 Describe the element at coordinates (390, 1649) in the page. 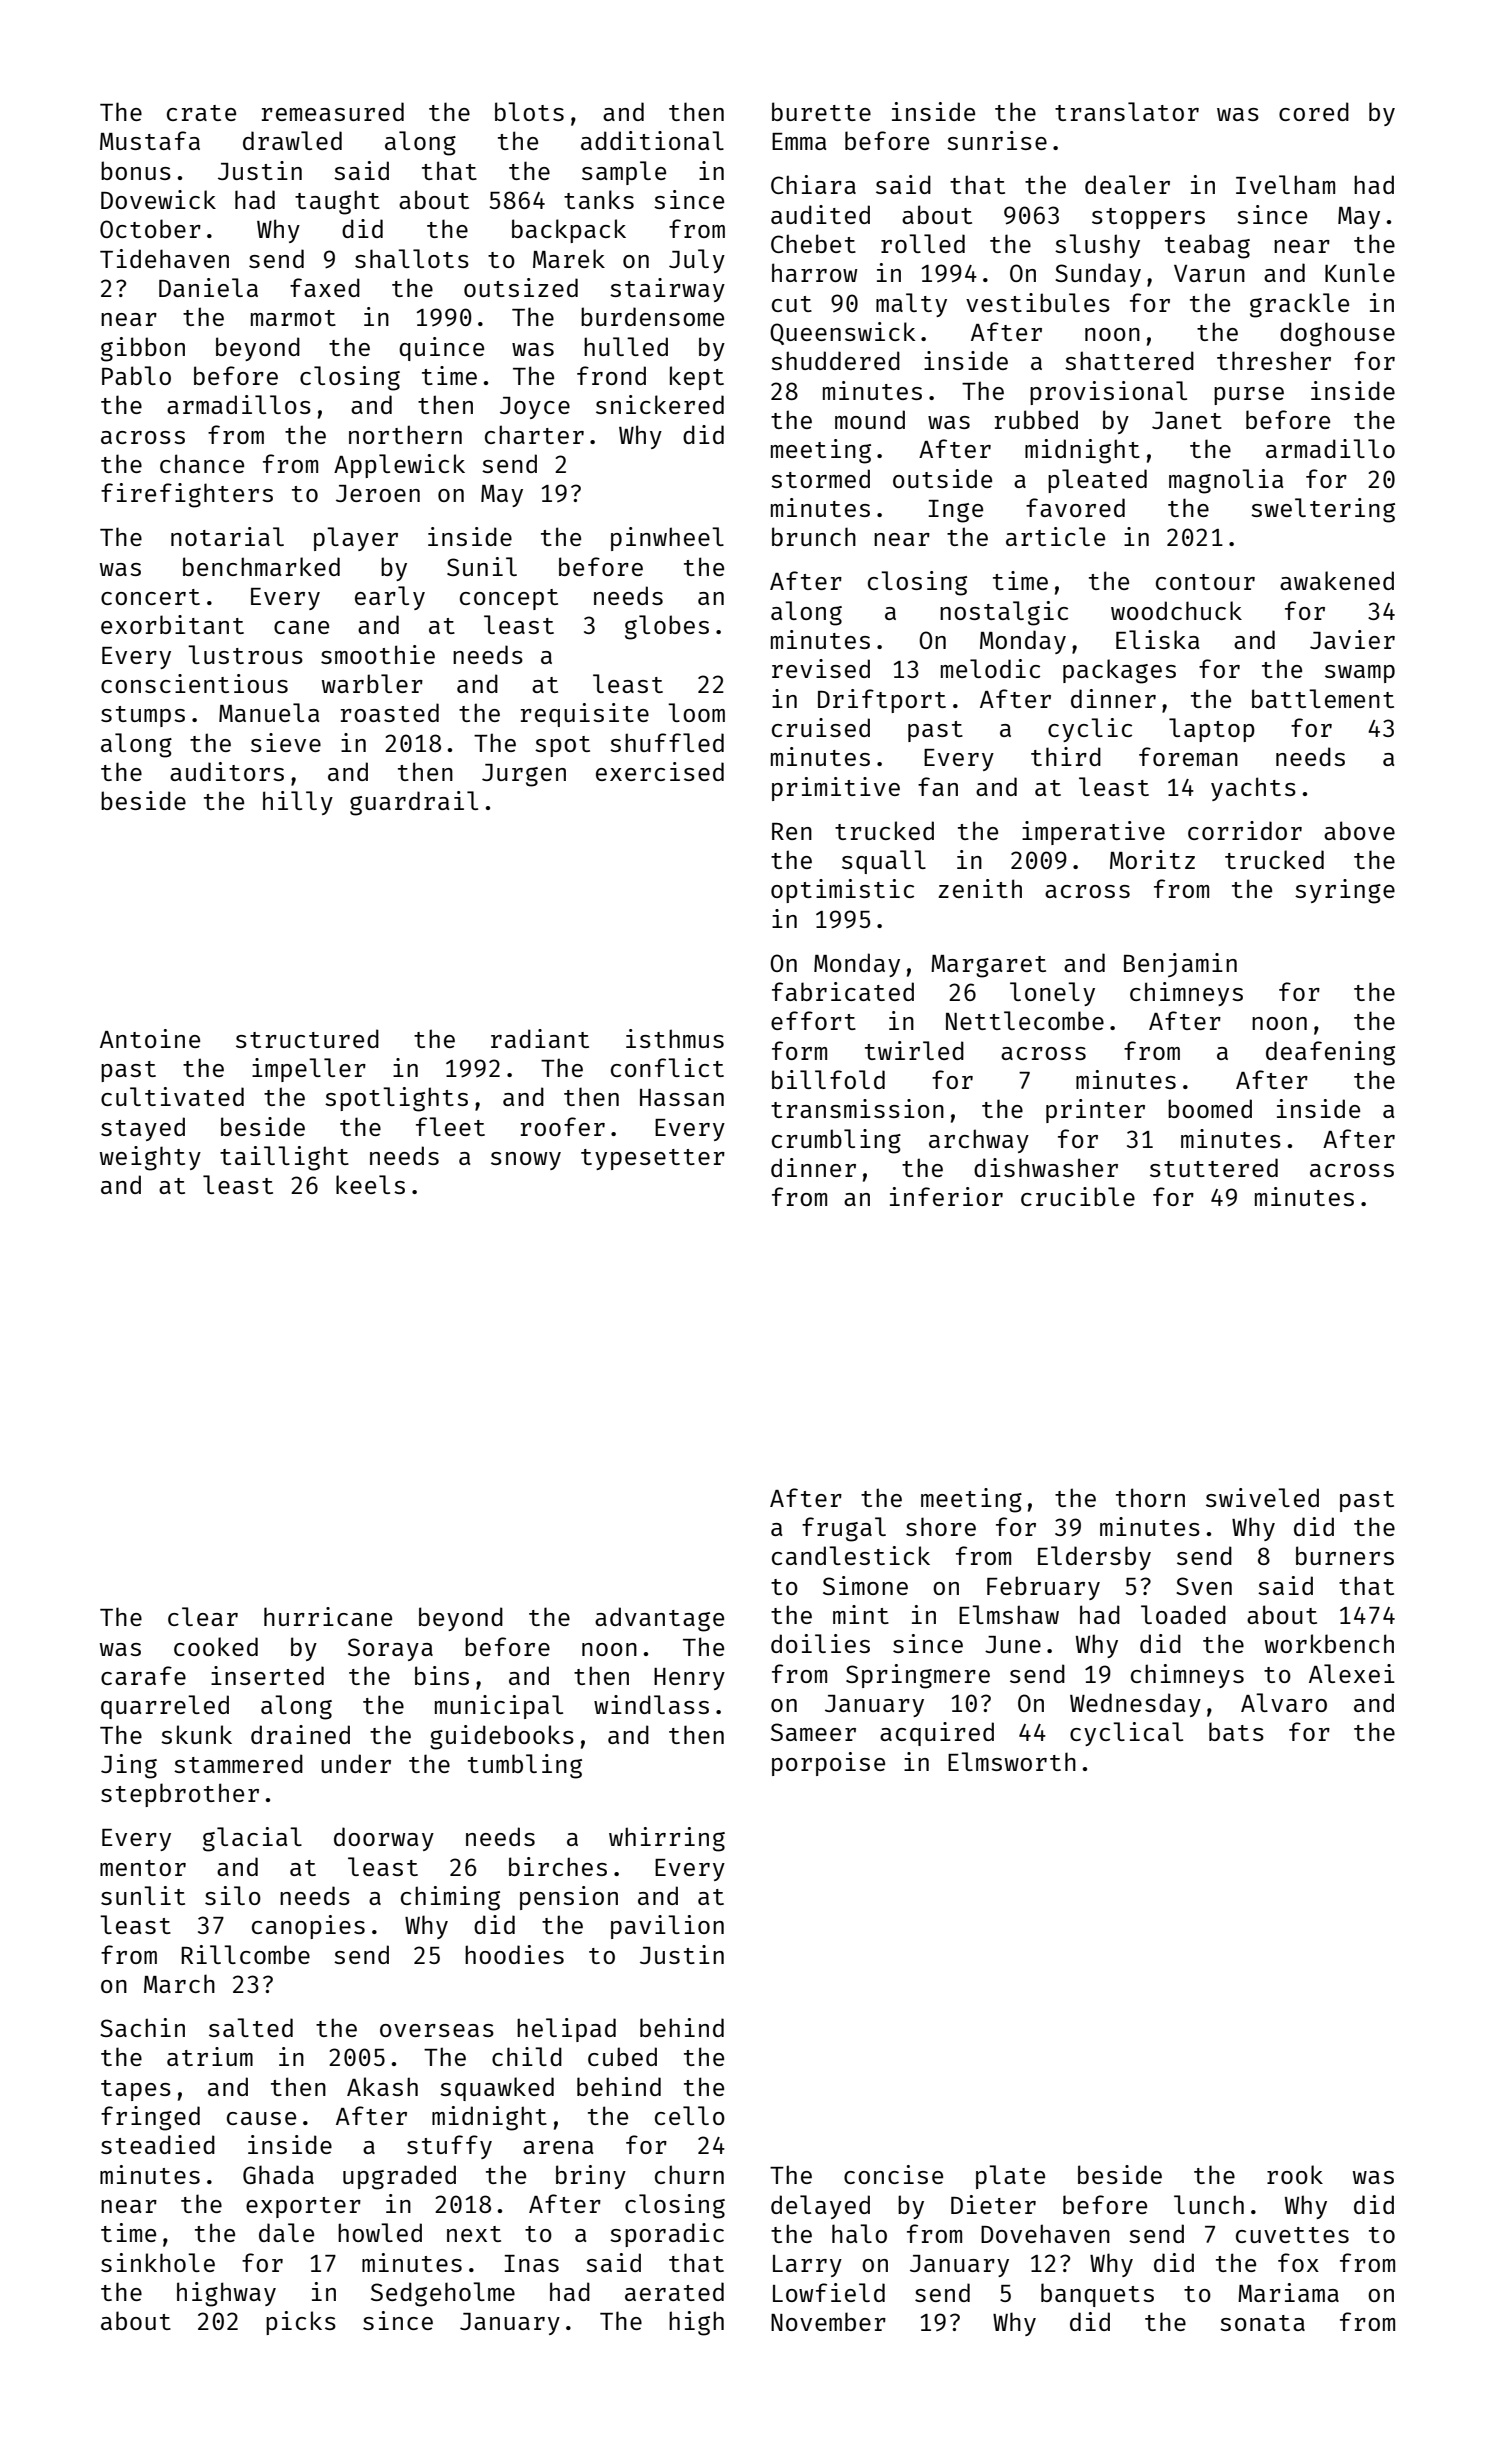

I see `Soraya` at that location.
